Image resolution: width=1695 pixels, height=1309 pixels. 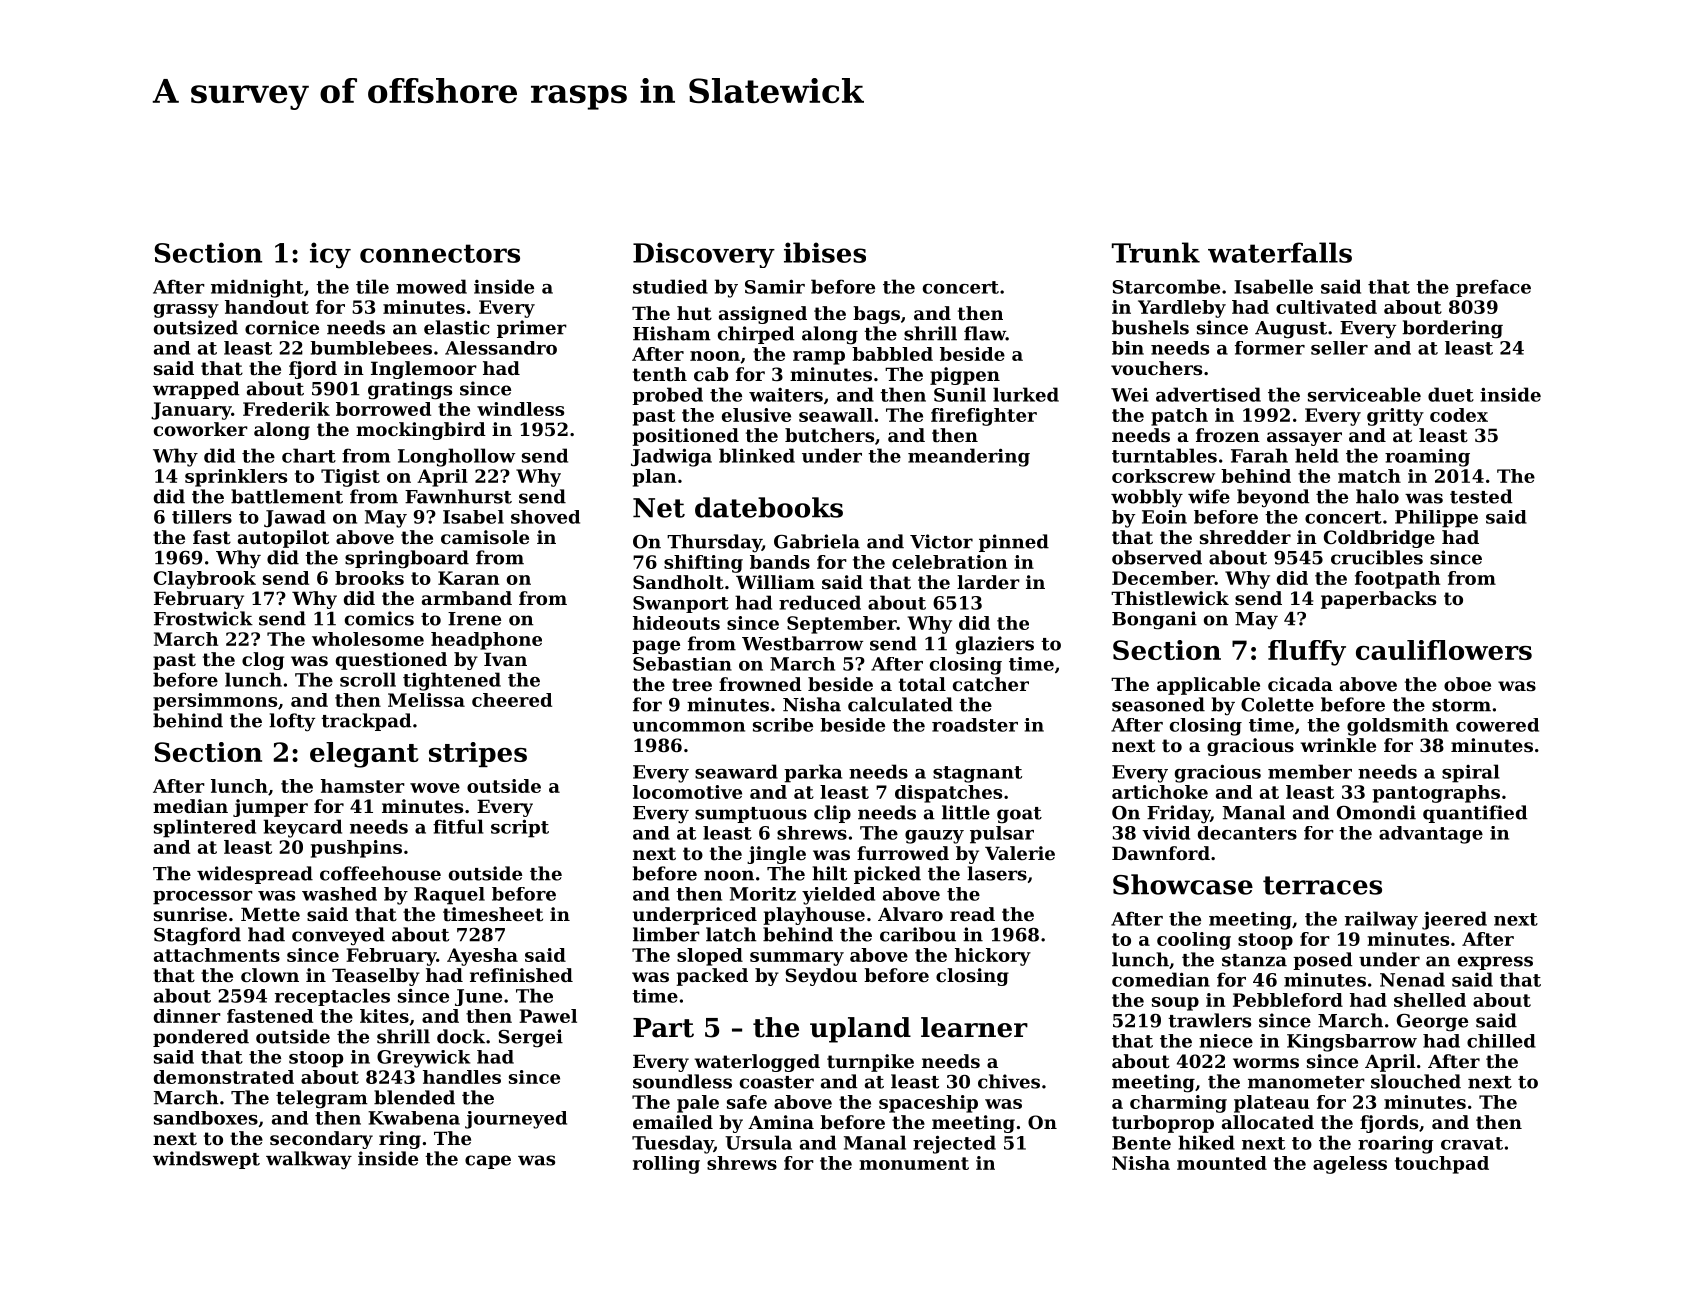 What do you see at coordinates (330, 255) in the screenshot?
I see `icy` at bounding box center [330, 255].
